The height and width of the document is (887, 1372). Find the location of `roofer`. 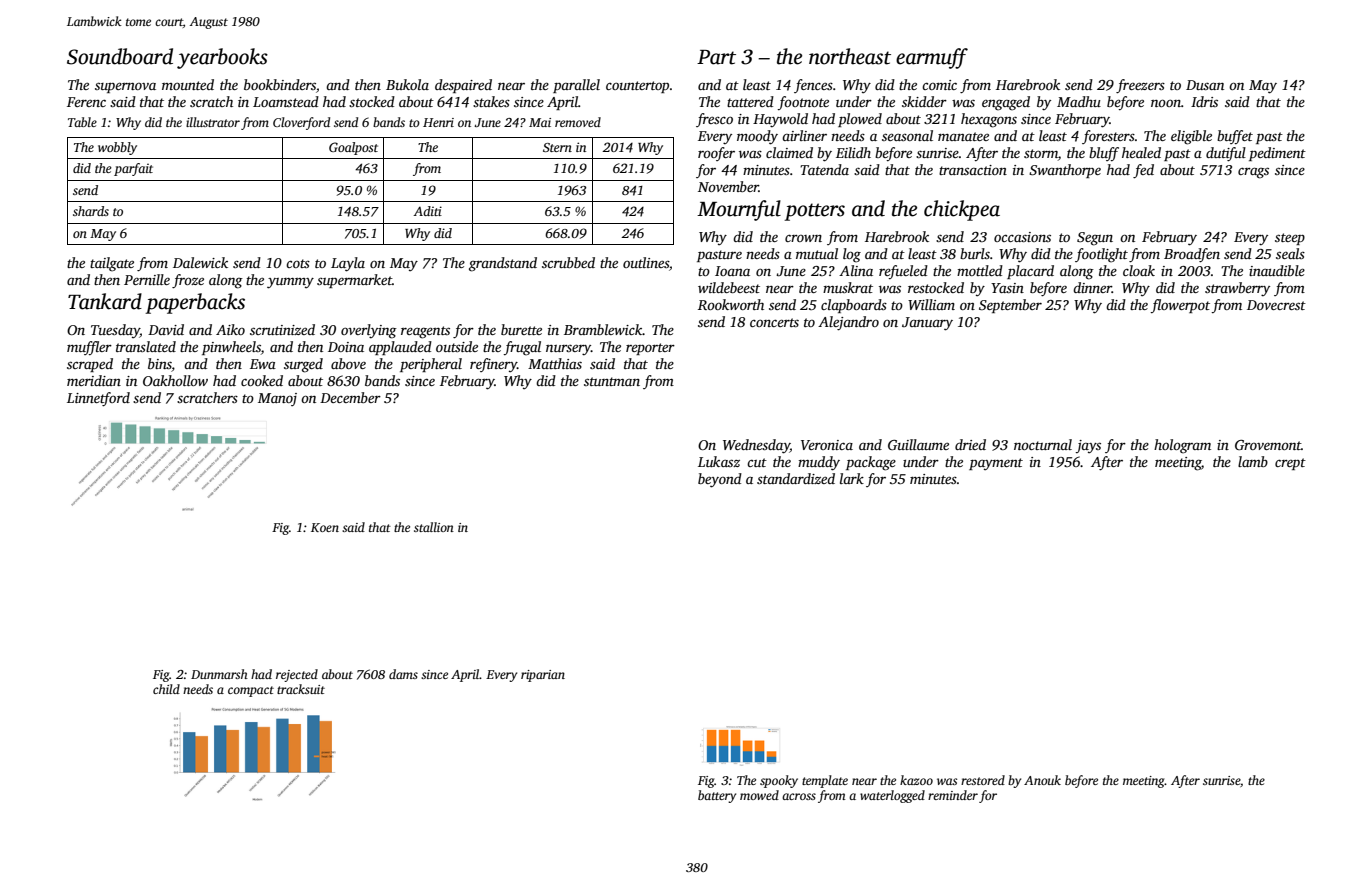

roofer is located at coordinates (716, 154).
